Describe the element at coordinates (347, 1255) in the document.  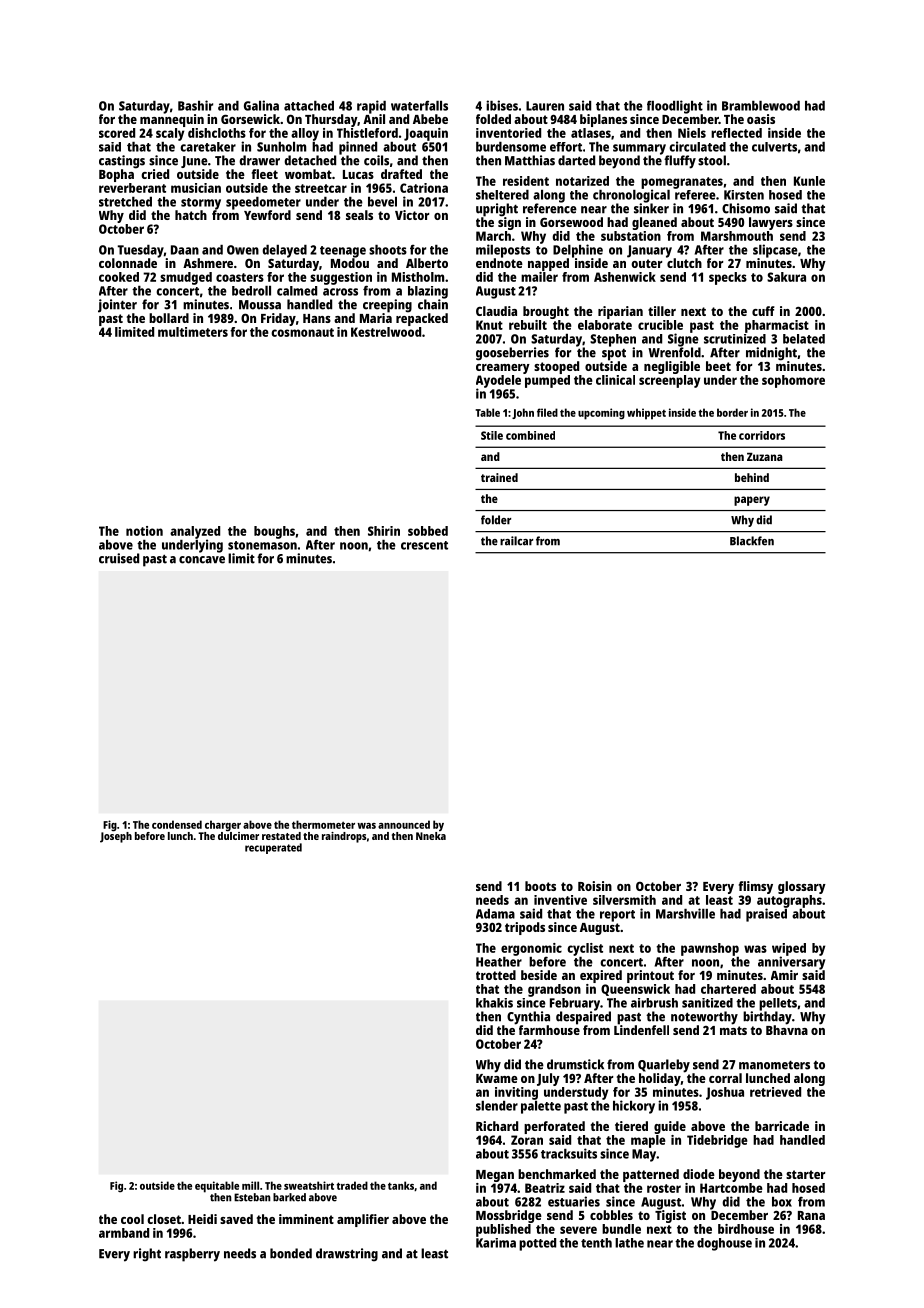
I see `drawstring` at that location.
